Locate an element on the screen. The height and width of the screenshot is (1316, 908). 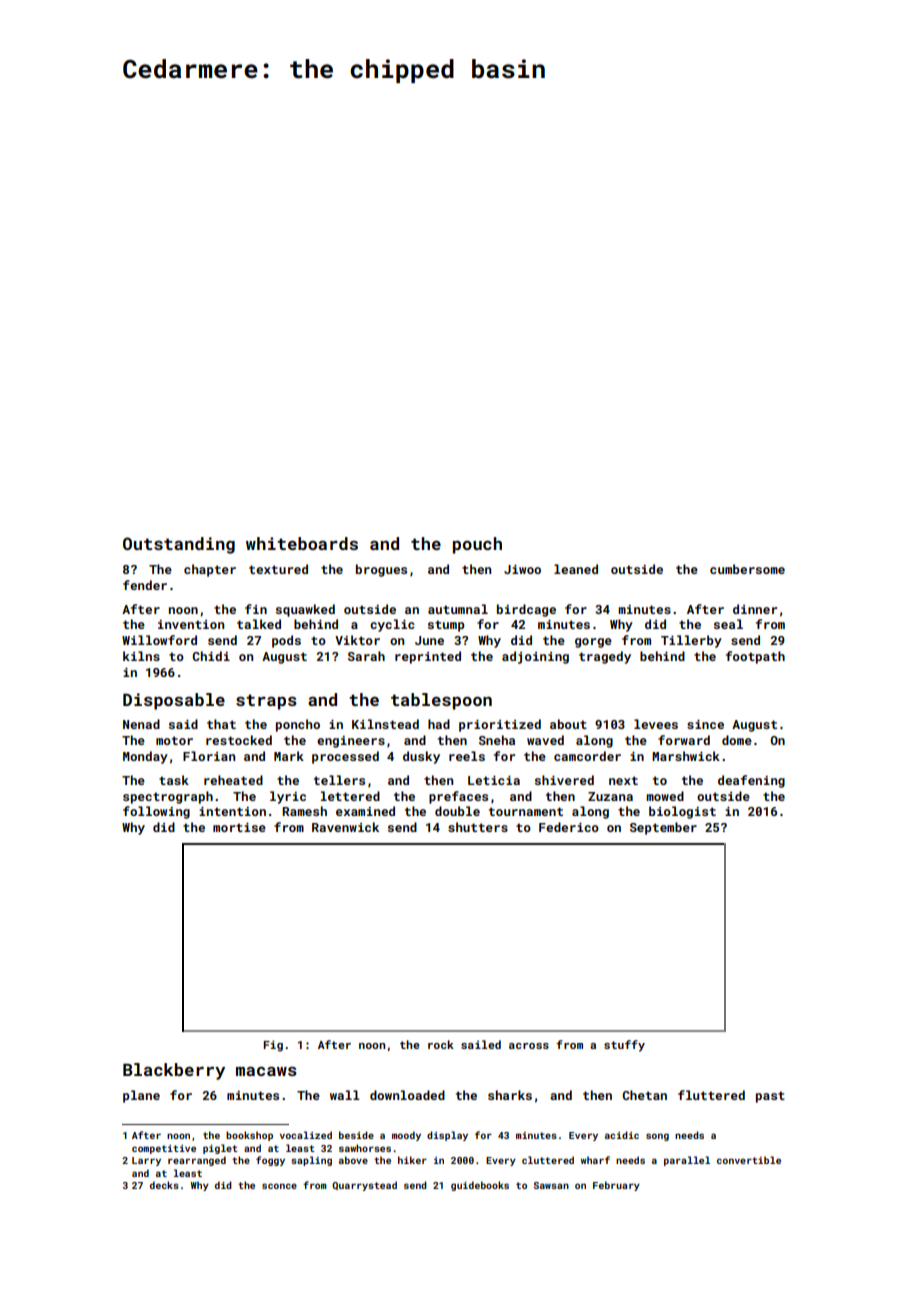
past is located at coordinates (770, 1097).
